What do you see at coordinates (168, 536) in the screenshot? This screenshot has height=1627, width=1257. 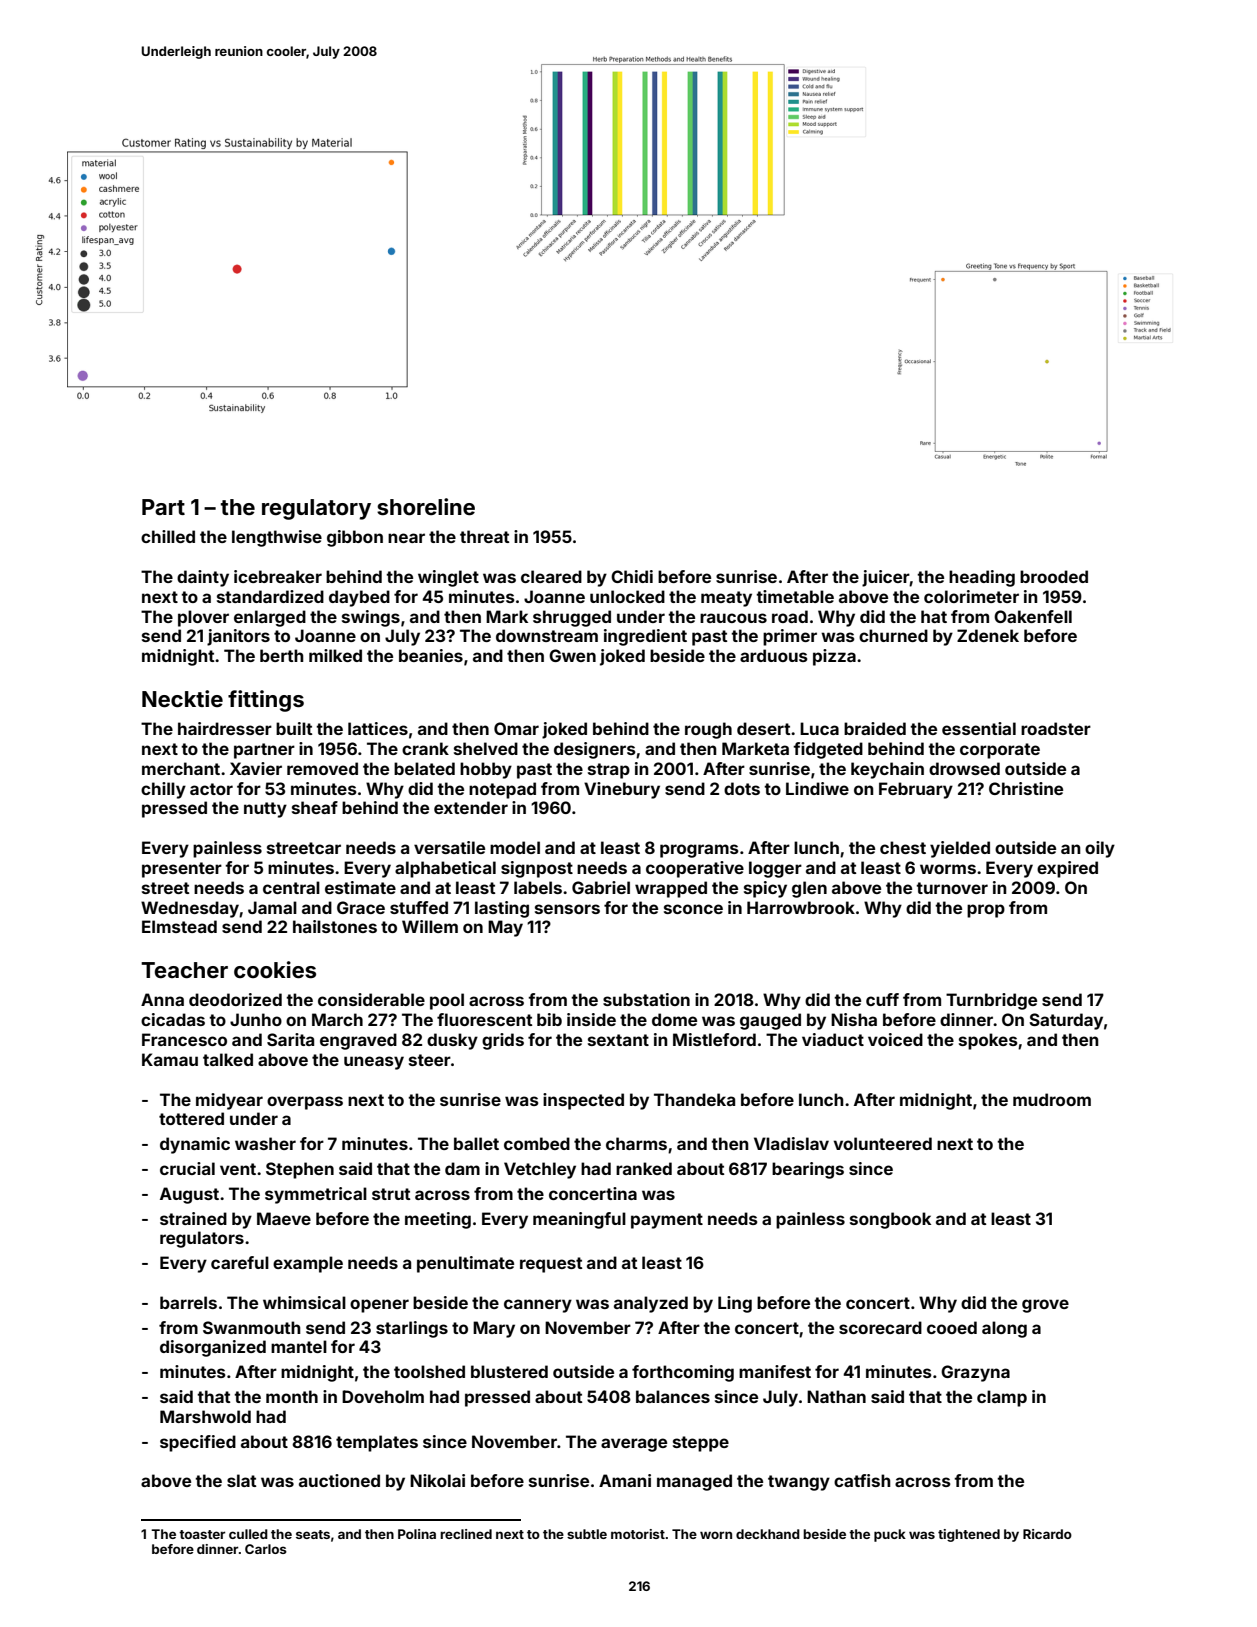 I see `chilled` at bounding box center [168, 536].
